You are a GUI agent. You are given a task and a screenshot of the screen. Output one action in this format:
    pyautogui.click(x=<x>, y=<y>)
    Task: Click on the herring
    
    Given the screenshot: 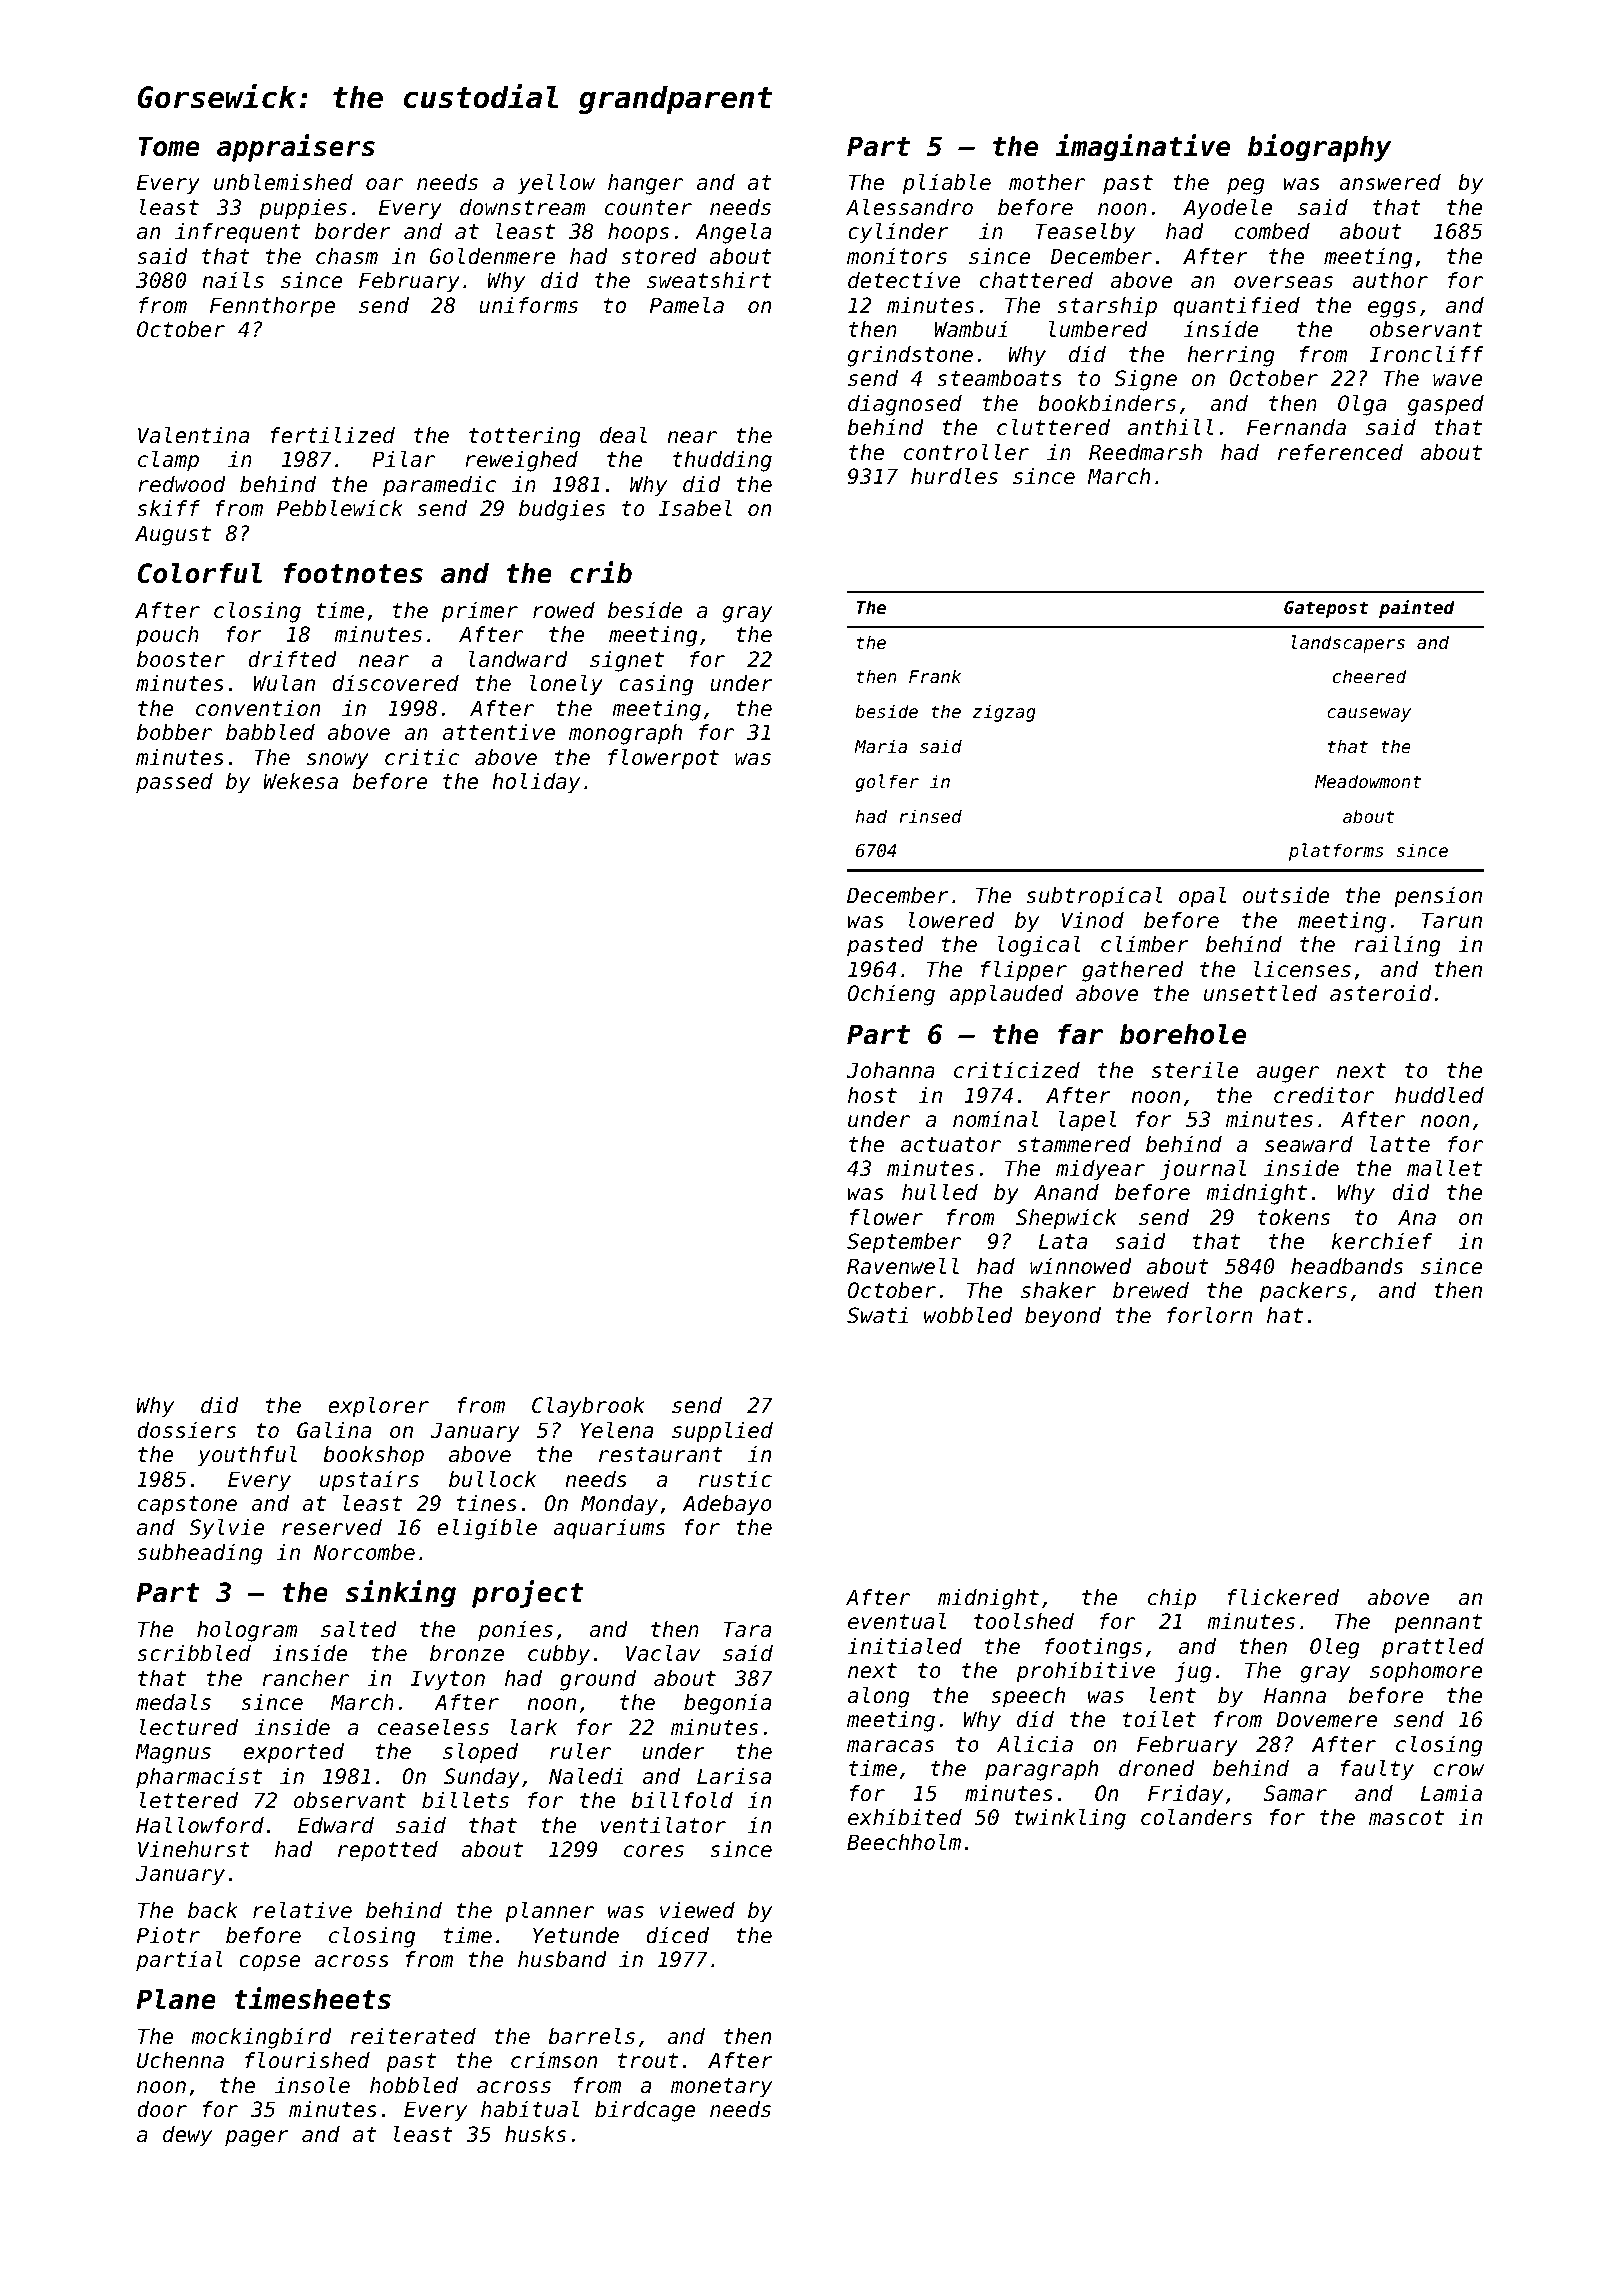 What is the action you would take?
    pyautogui.click(x=1231, y=356)
